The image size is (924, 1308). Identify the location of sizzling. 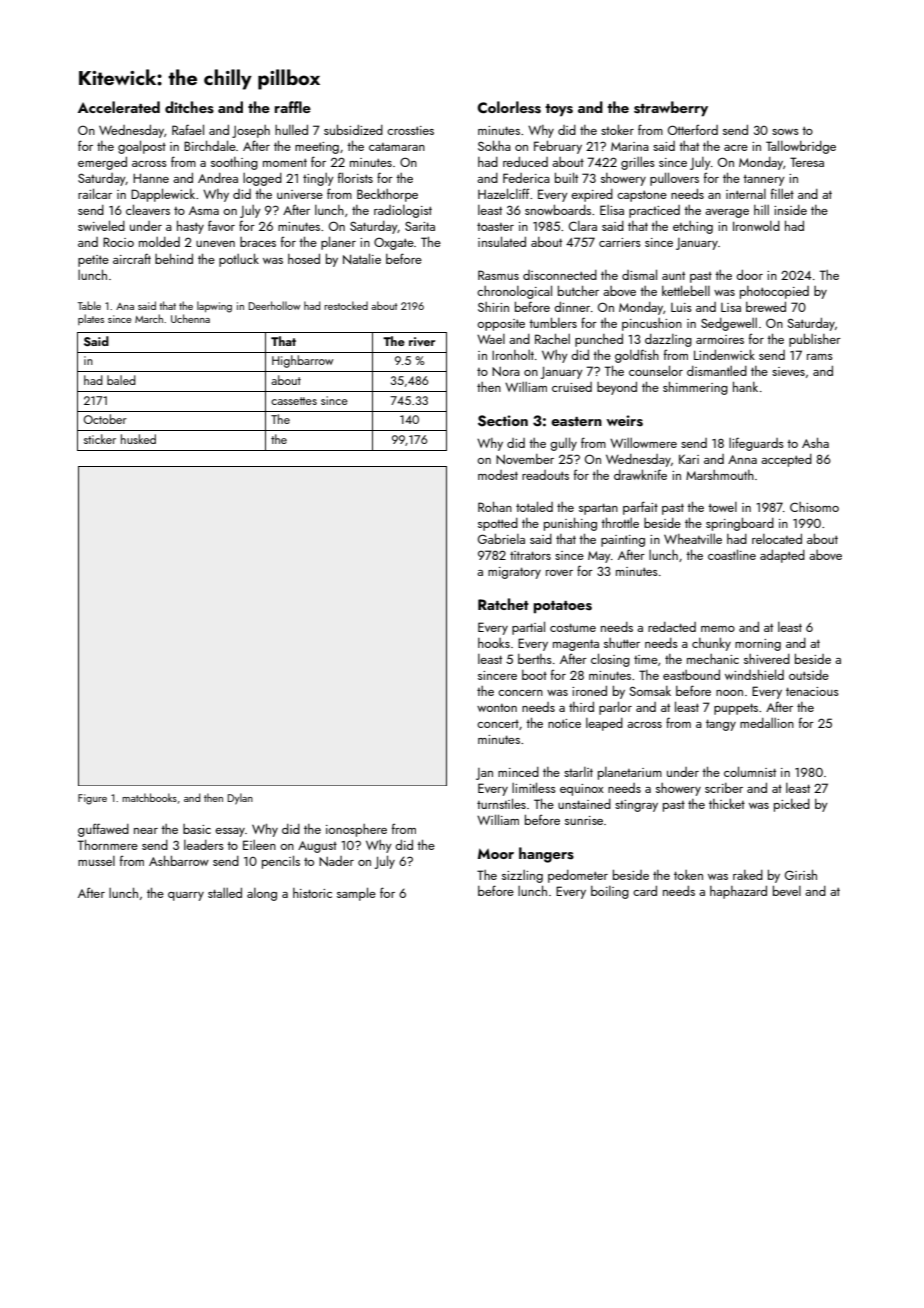
(522, 876).
